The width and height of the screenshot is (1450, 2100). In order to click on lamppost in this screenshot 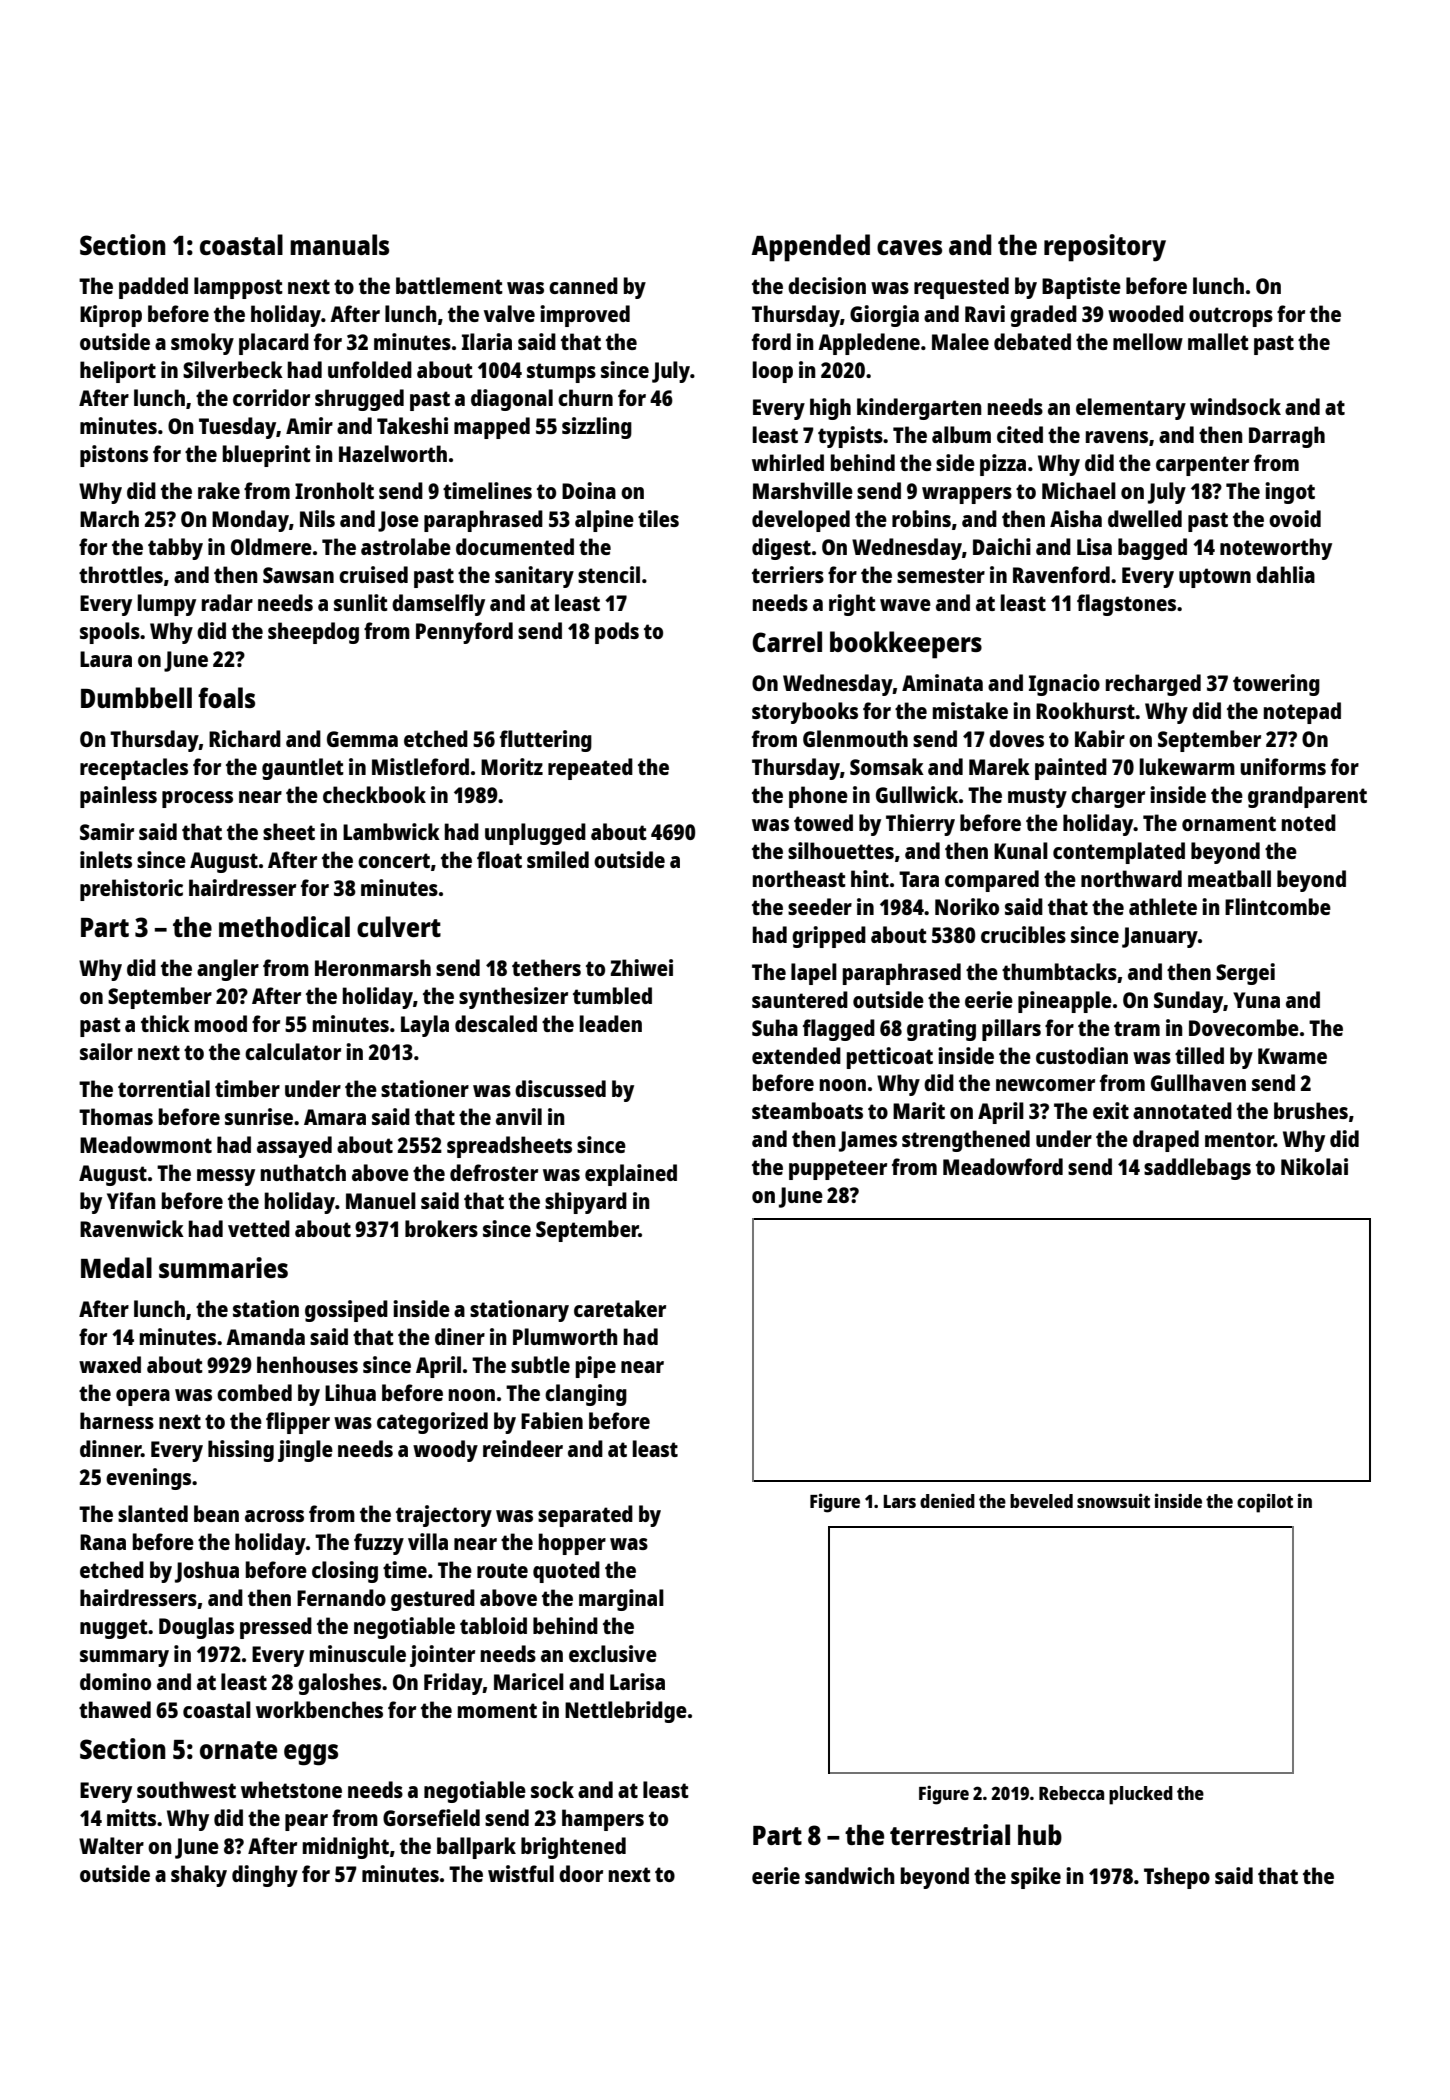, I will do `click(238, 288)`.
